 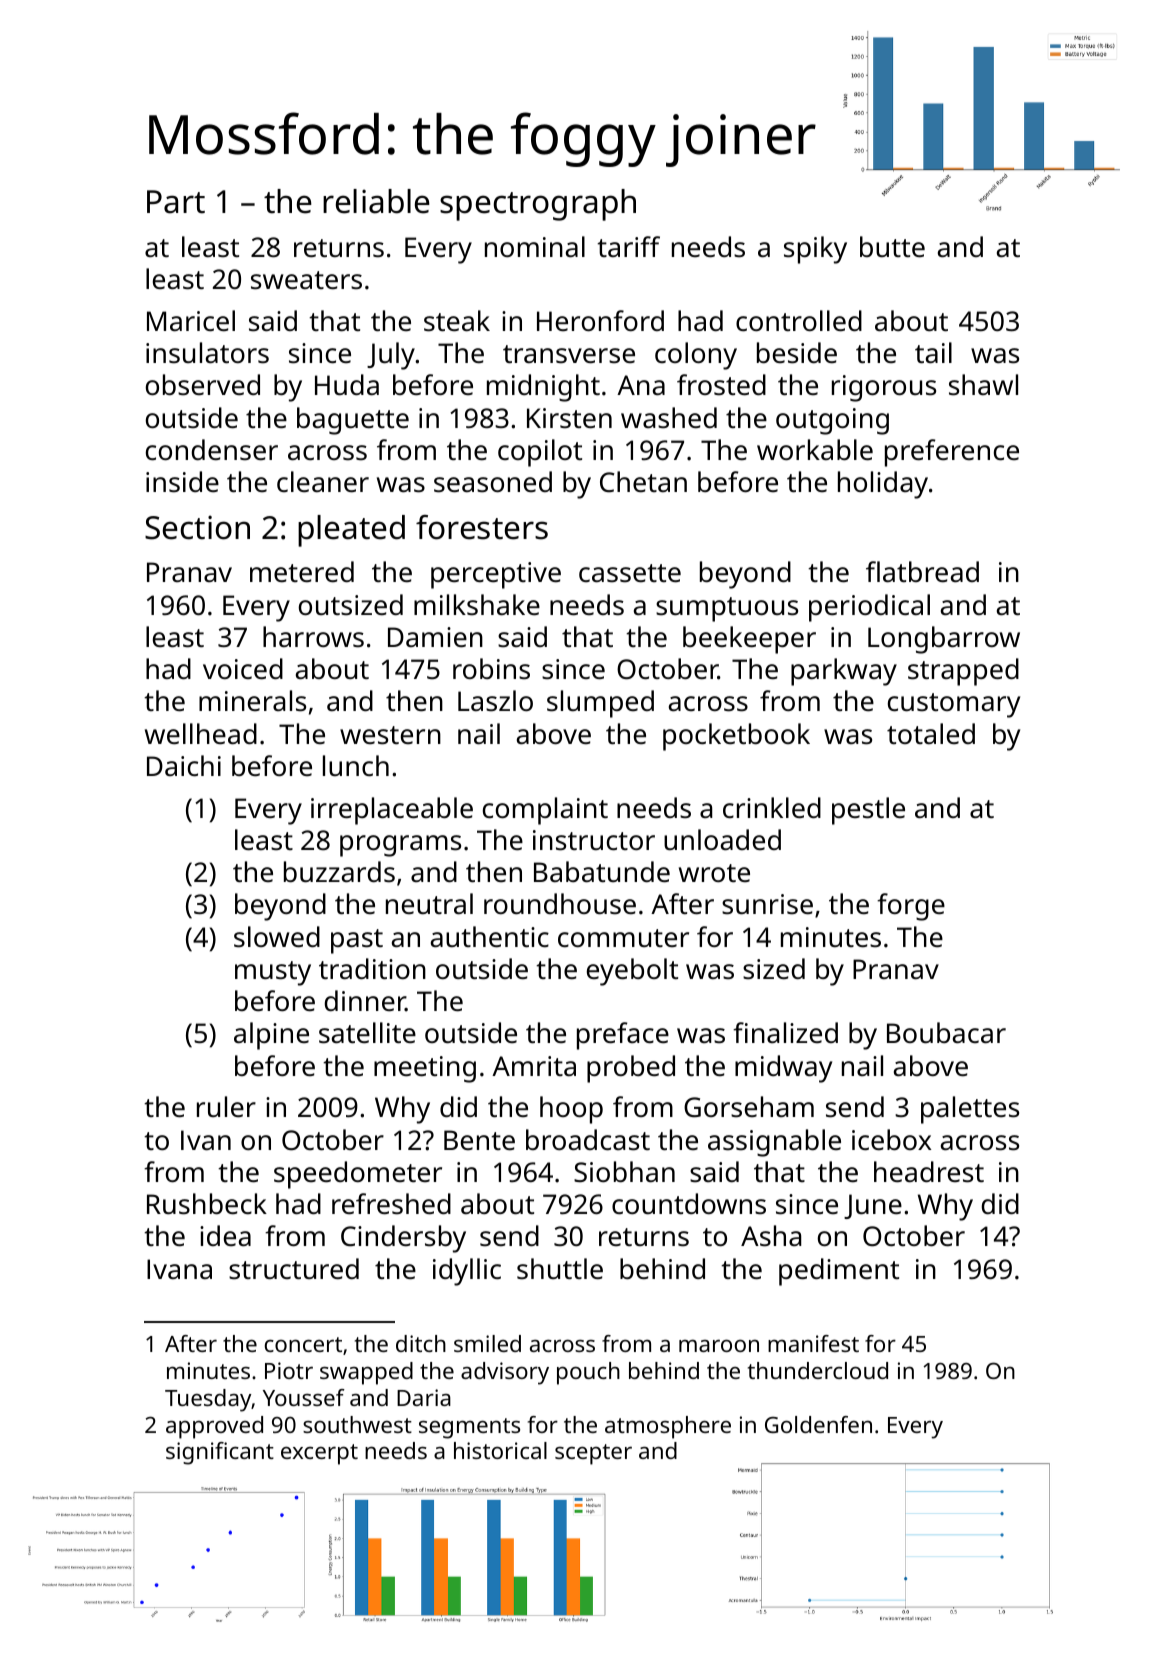 What do you see at coordinates (911, 907) in the screenshot?
I see `forge` at bounding box center [911, 907].
